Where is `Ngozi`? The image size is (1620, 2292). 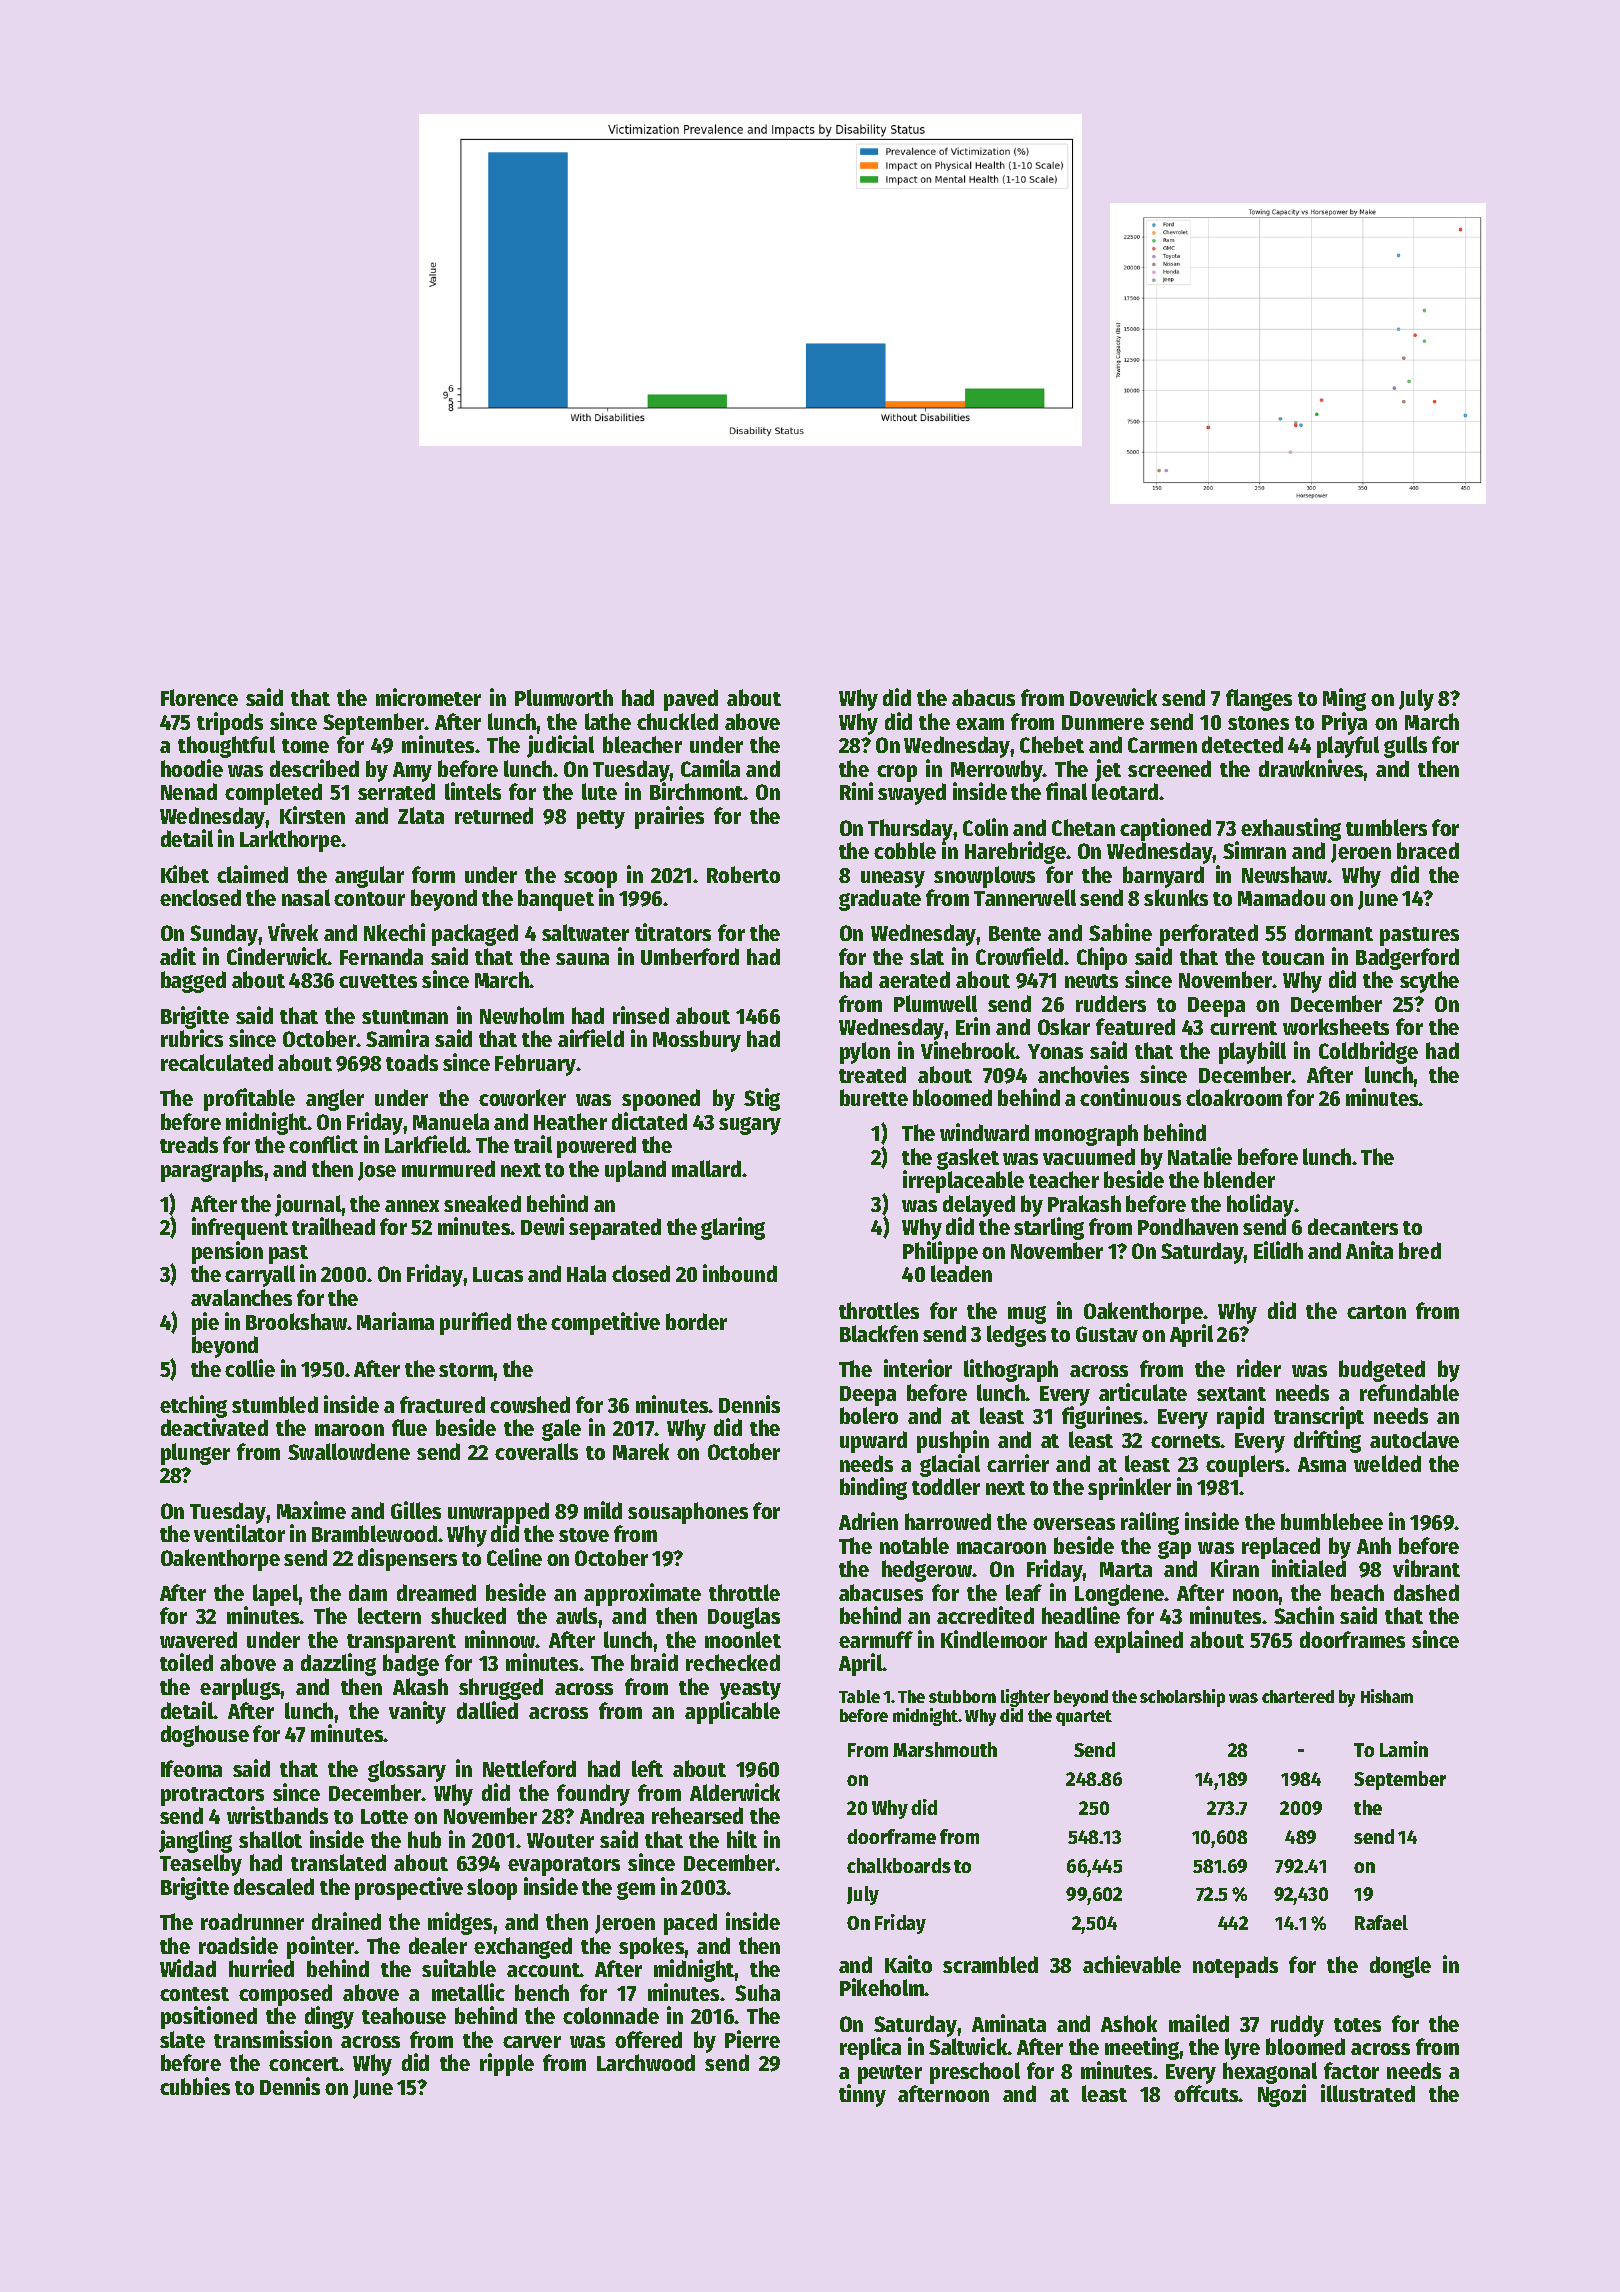 Ngozi is located at coordinates (1282, 2095).
